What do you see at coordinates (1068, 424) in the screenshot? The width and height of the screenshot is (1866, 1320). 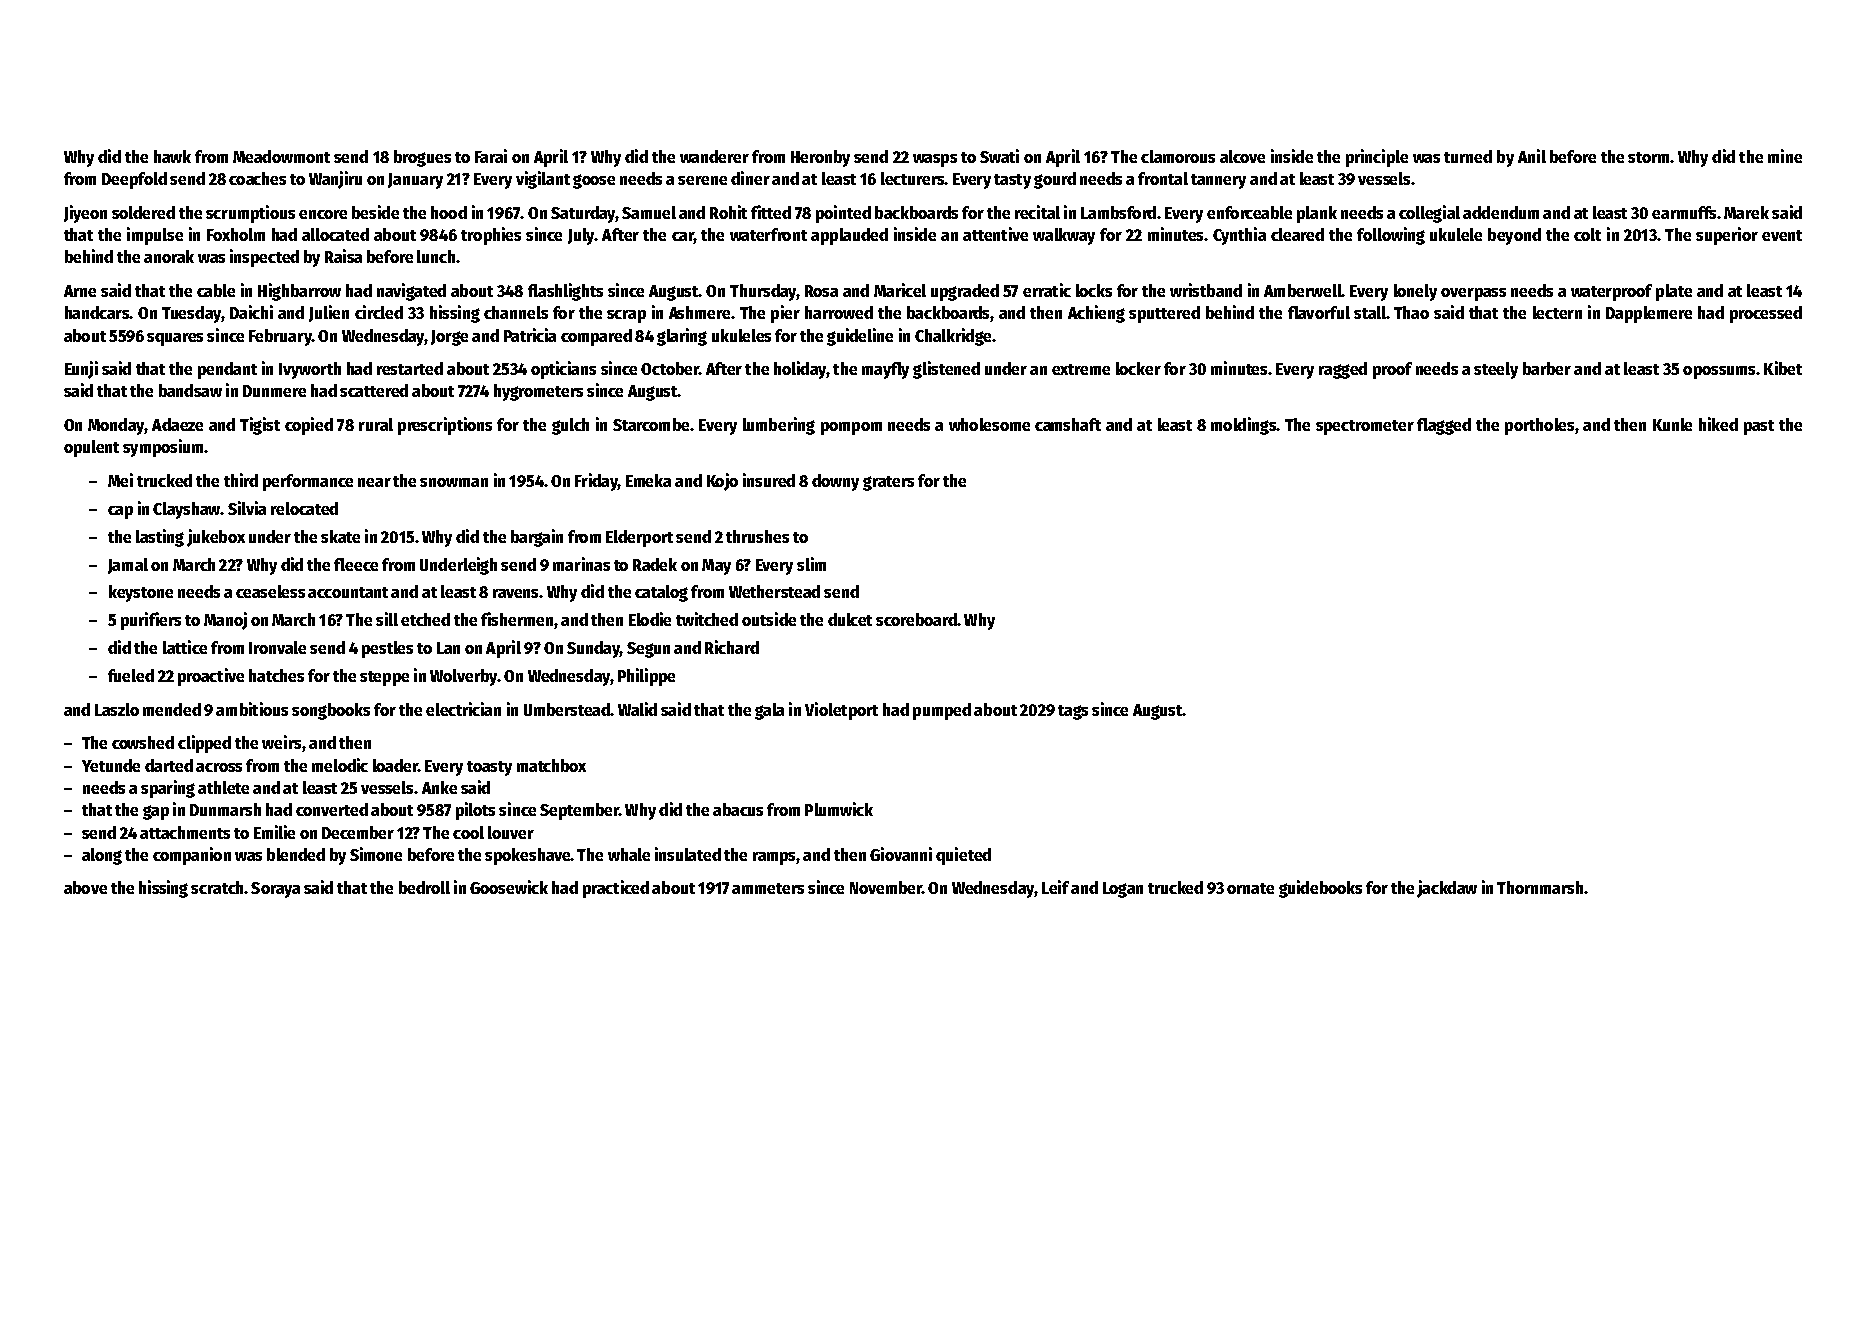 I see `camshaft` at bounding box center [1068, 424].
